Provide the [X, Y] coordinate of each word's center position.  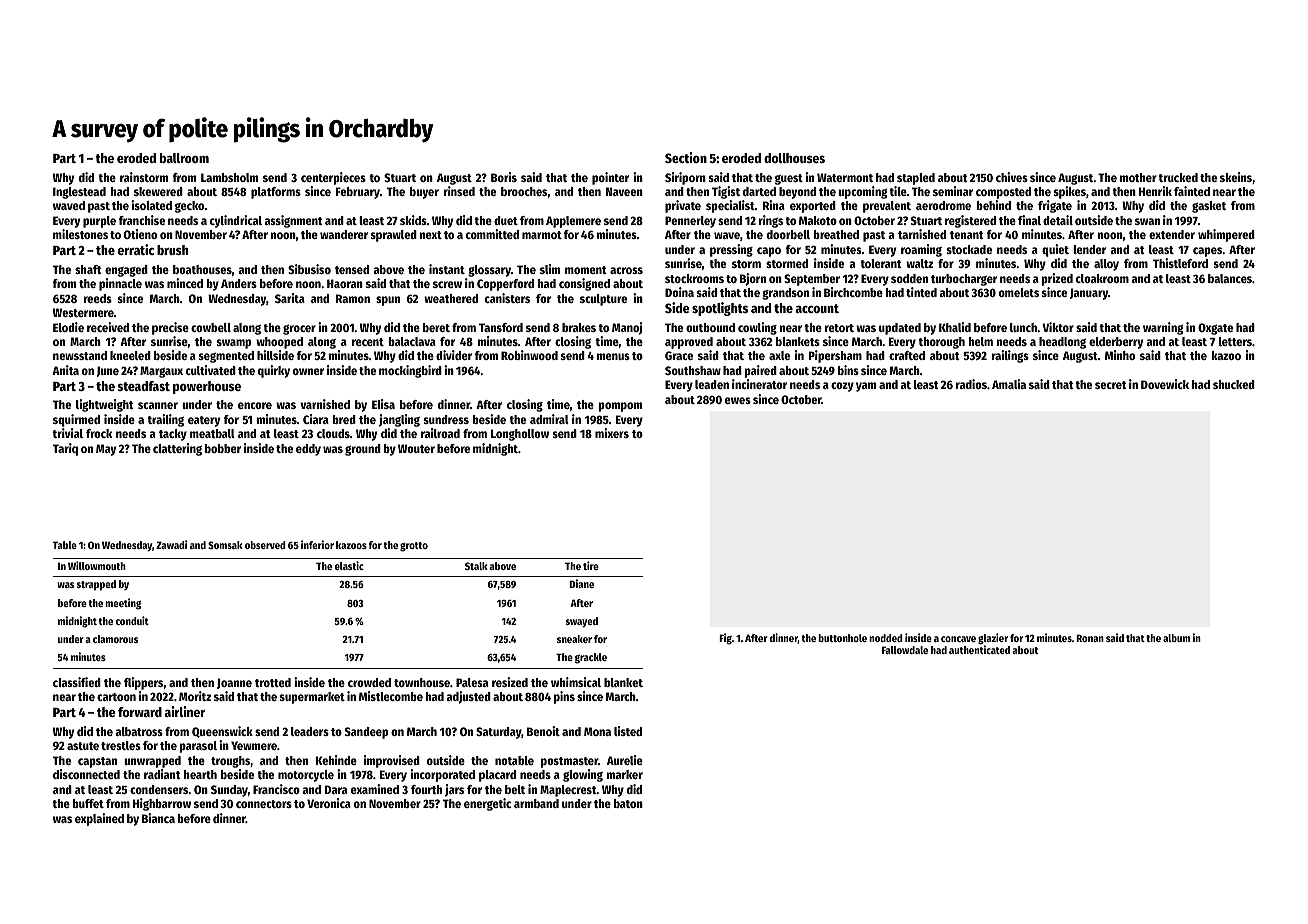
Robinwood [529, 355]
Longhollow [520, 435]
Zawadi [171, 544]
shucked [1234, 384]
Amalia [1009, 384]
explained [99, 819]
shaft [88, 269]
